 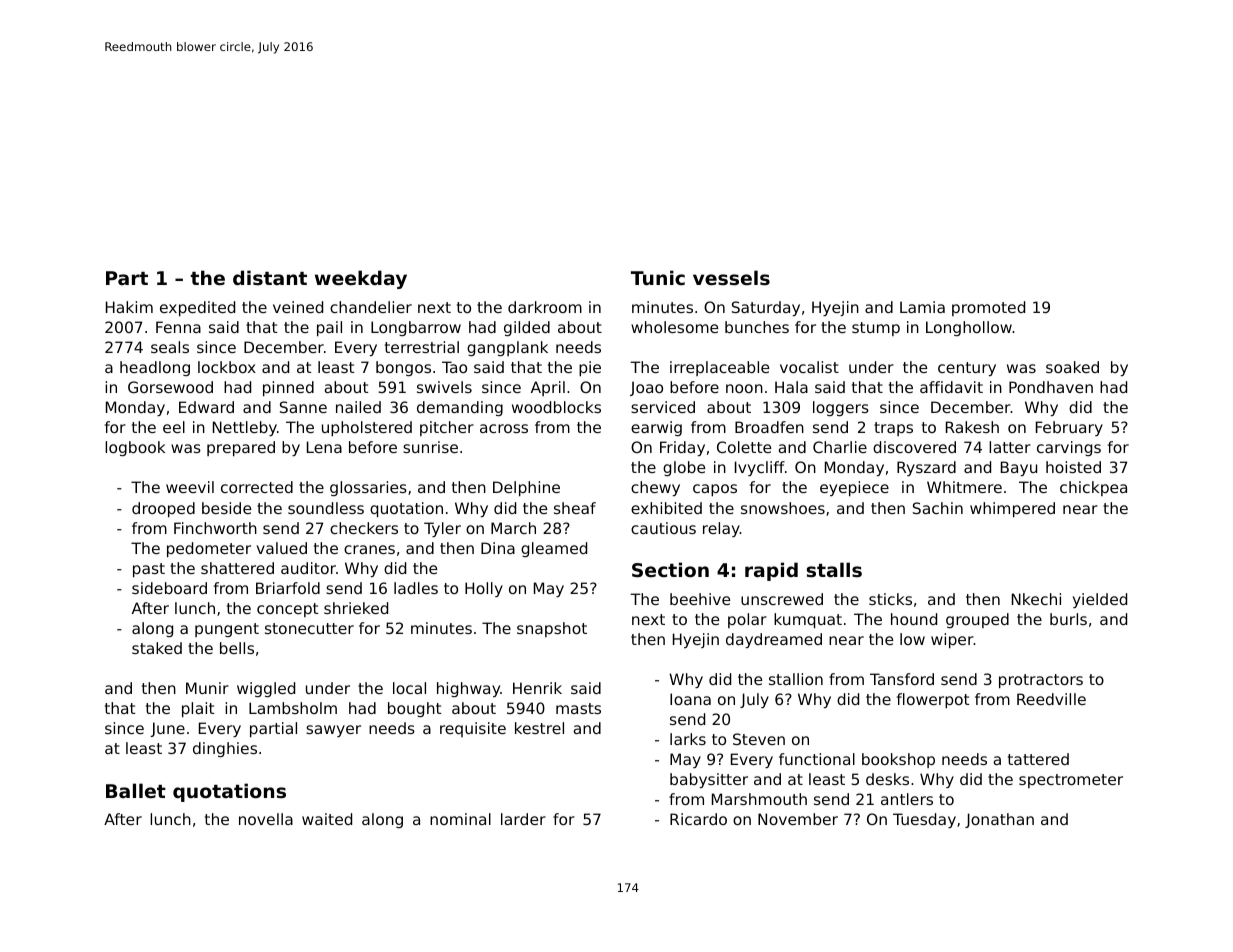 I want to click on March, so click(x=513, y=528).
